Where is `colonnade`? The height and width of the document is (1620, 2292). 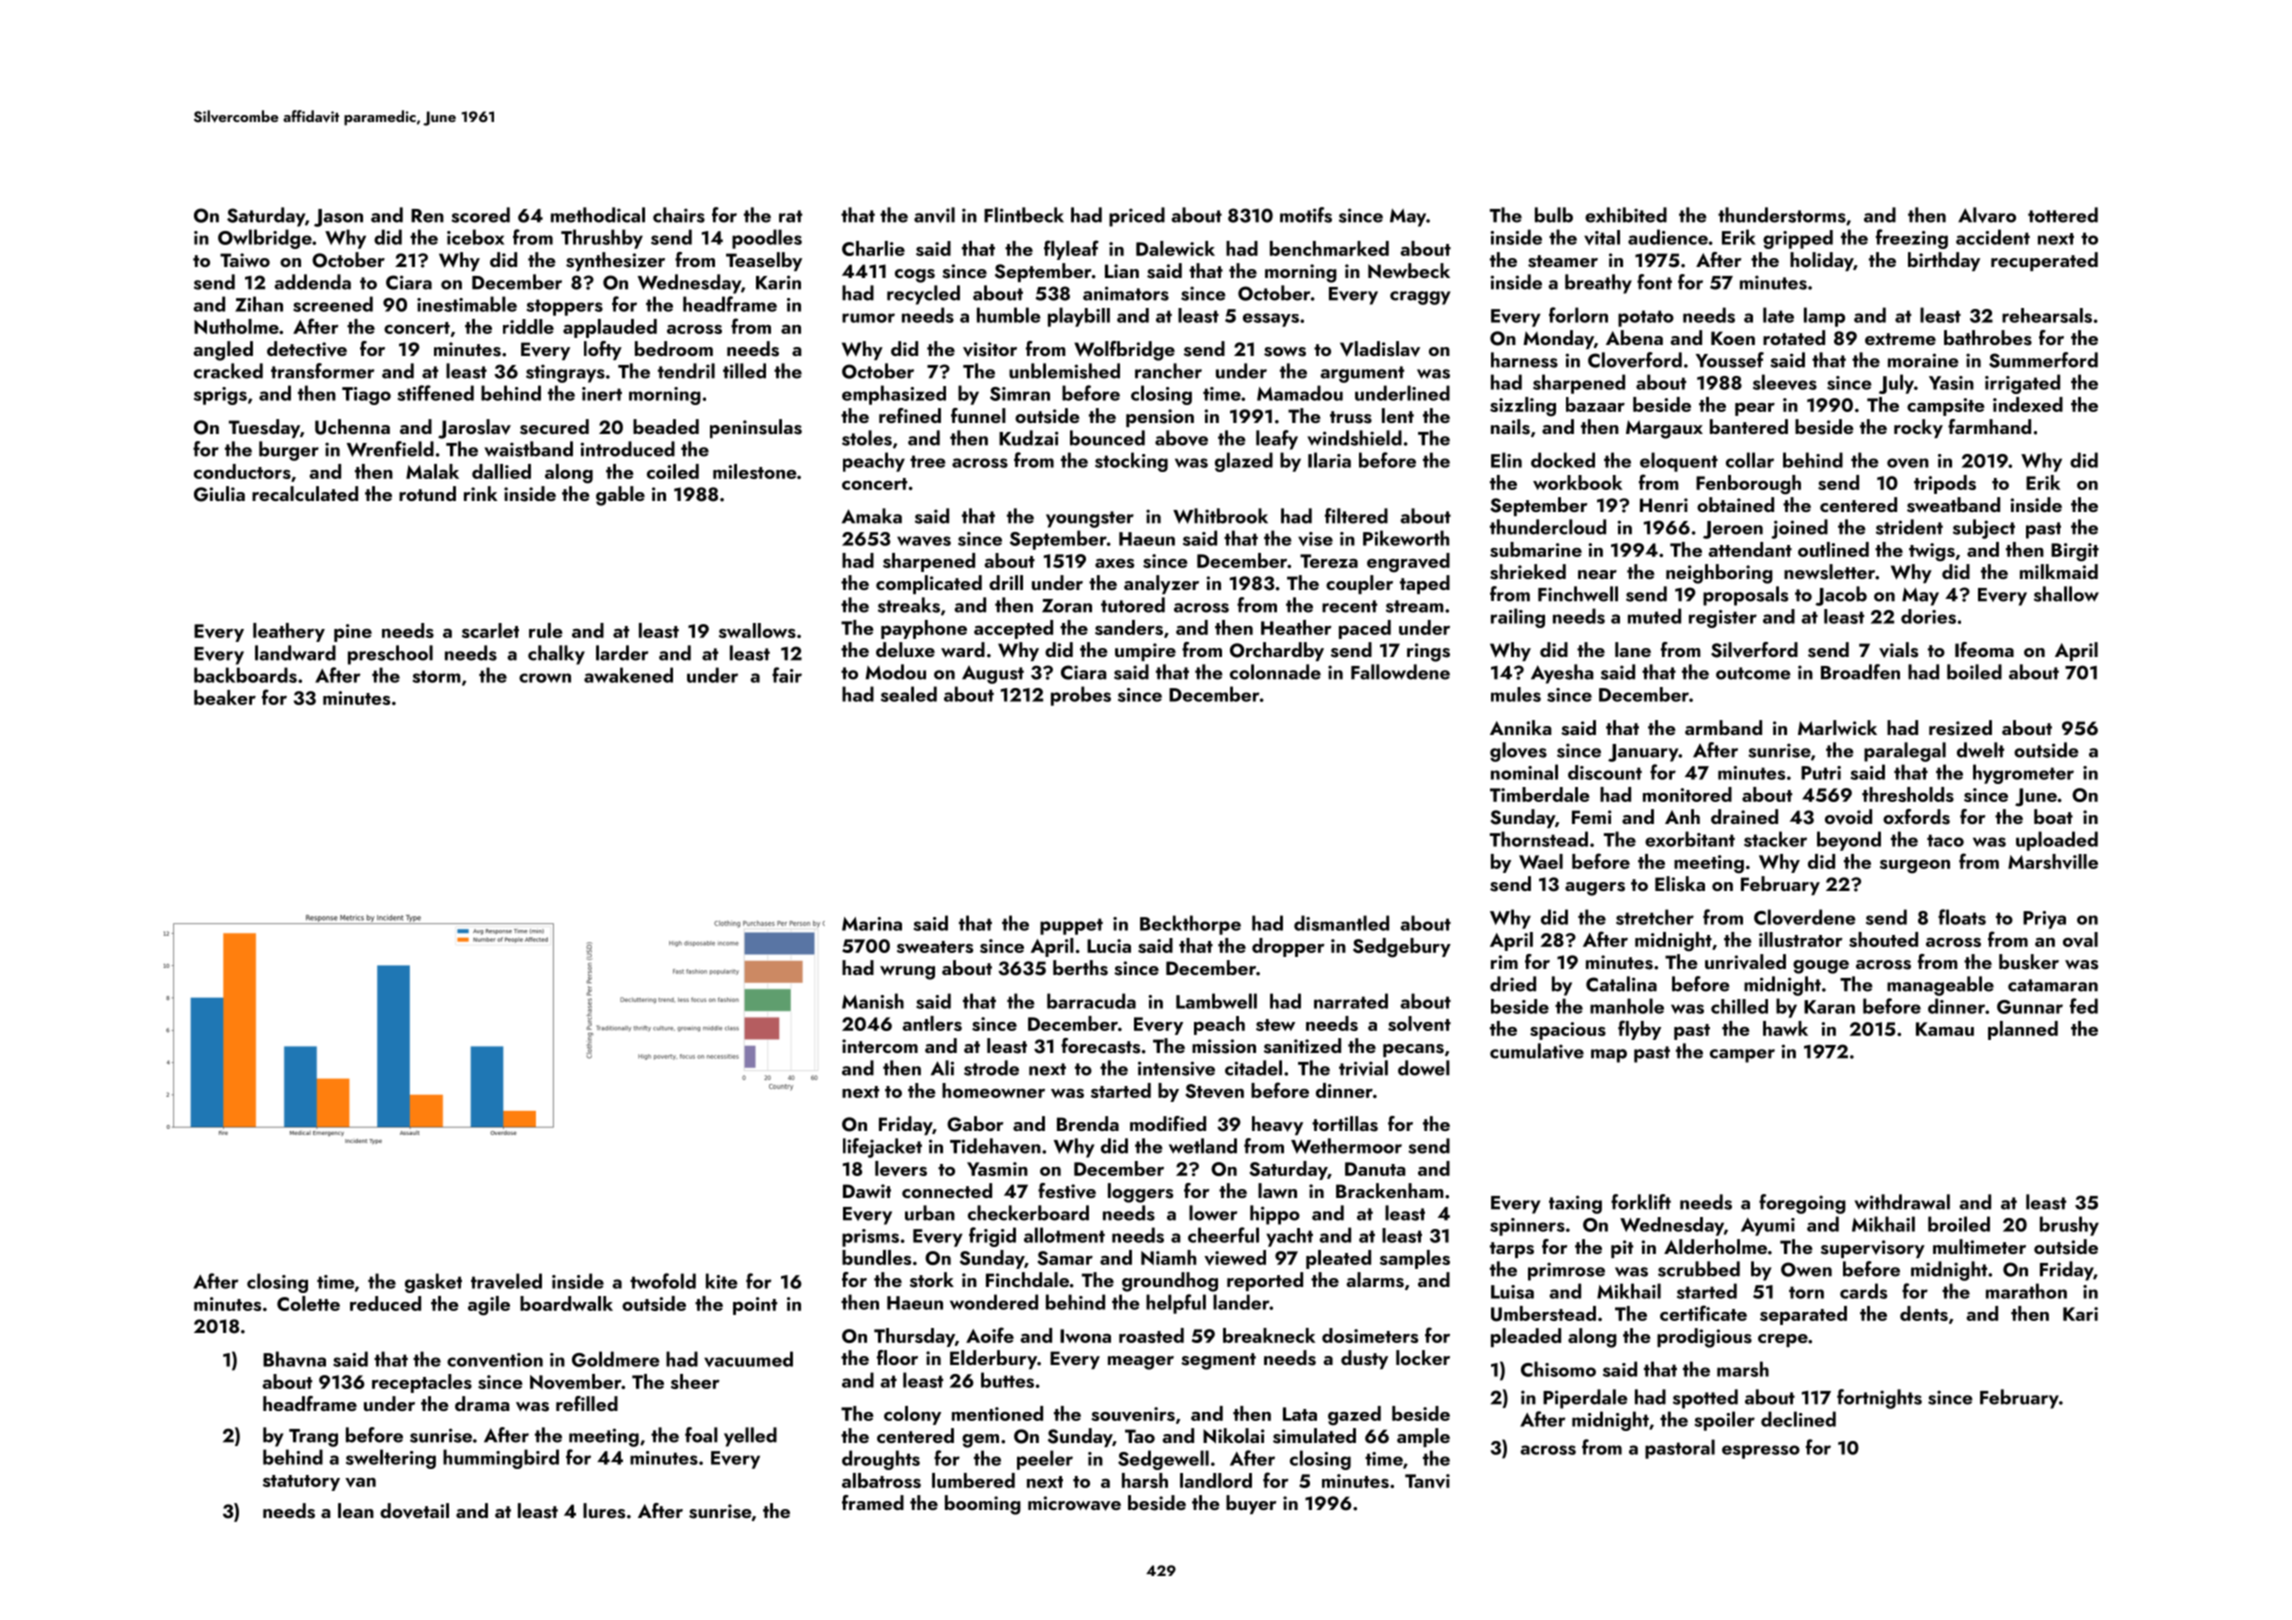
colonnade is located at coordinates (1275, 672).
